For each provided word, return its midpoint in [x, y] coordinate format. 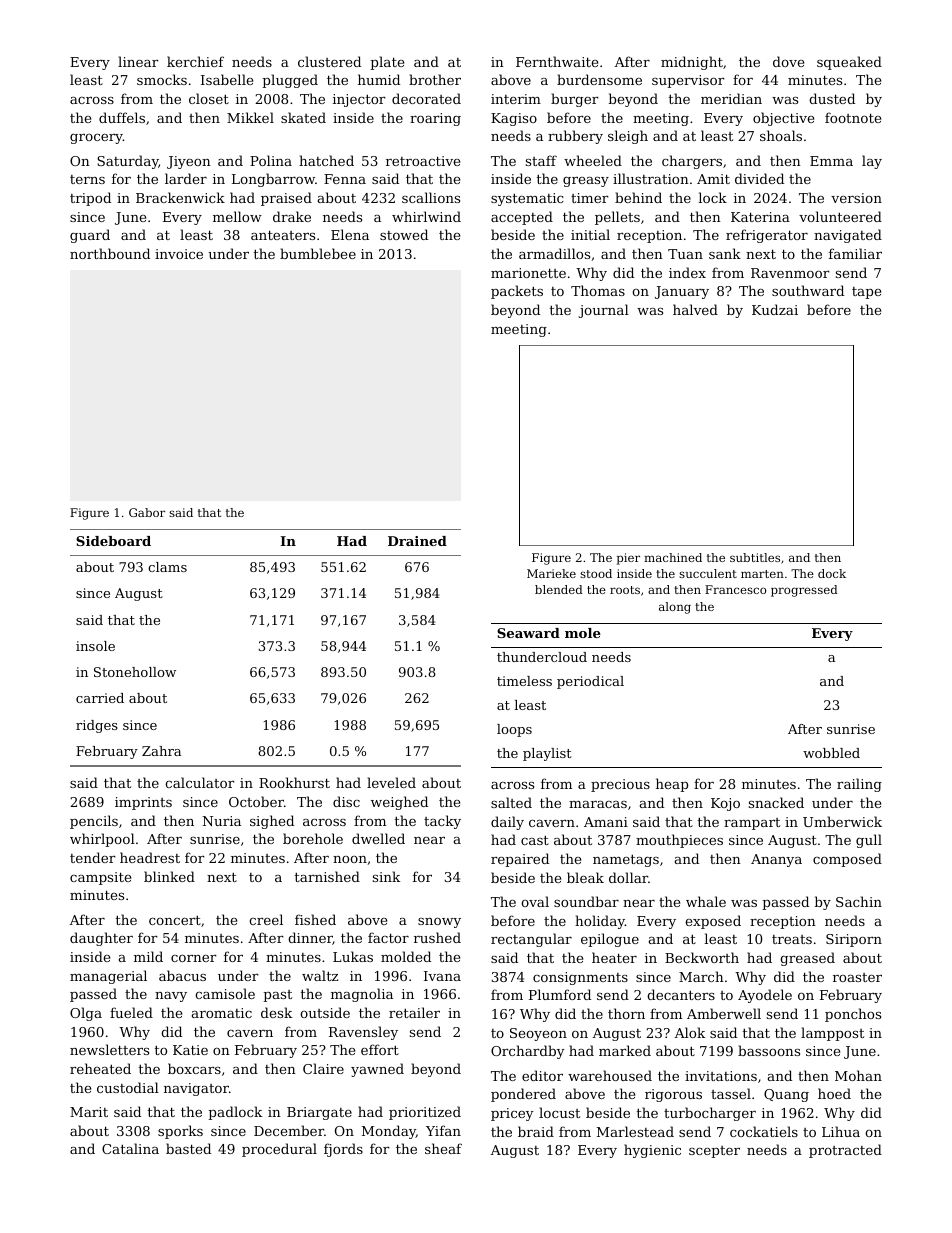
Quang [786, 1095]
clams [167, 567]
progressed [804, 591]
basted [188, 1148]
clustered [329, 61]
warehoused [610, 1075]
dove [788, 61]
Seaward [528, 633]
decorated [426, 98]
